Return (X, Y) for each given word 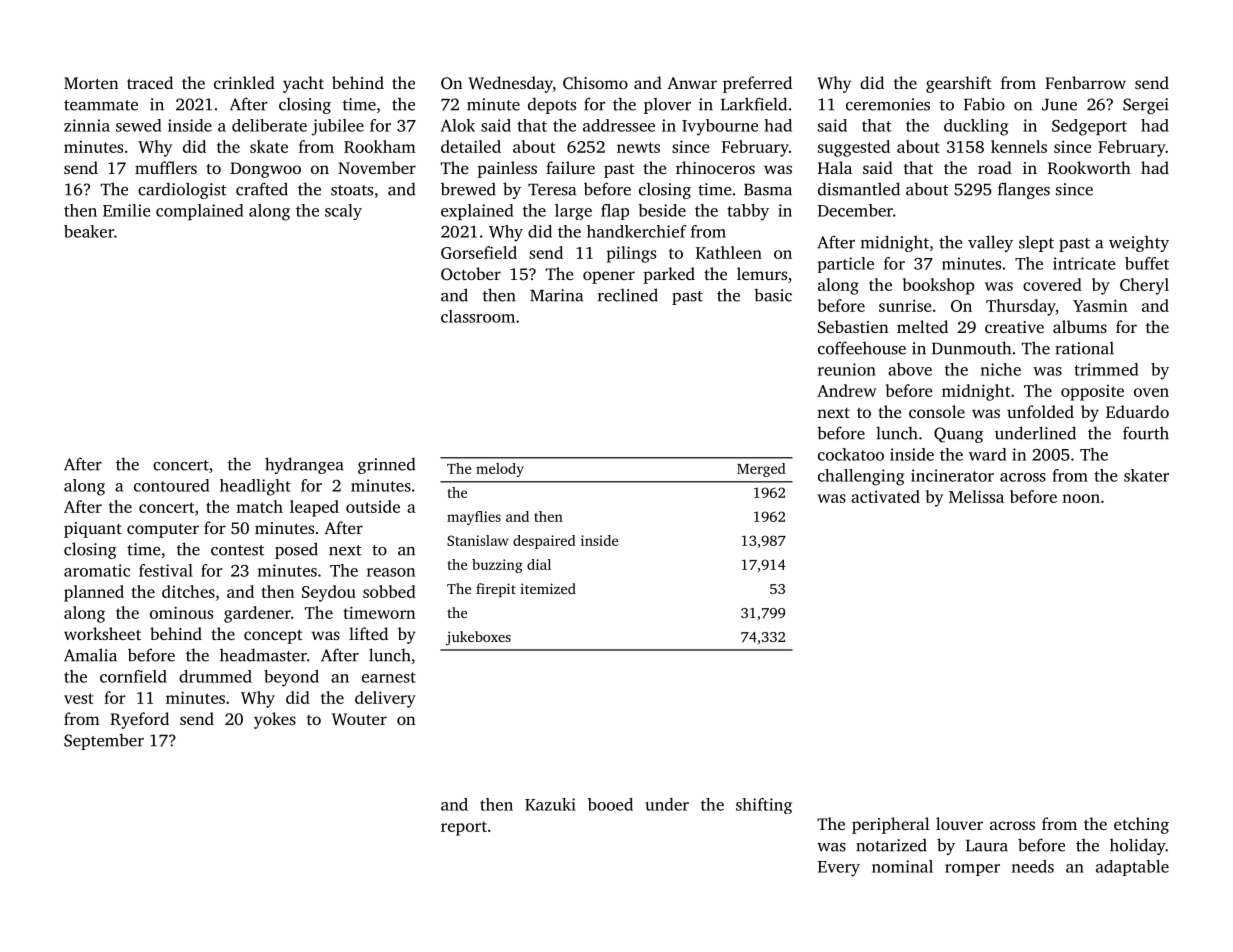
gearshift (959, 84)
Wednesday (510, 84)
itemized (548, 588)
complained (199, 212)
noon (1081, 498)
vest (78, 698)
